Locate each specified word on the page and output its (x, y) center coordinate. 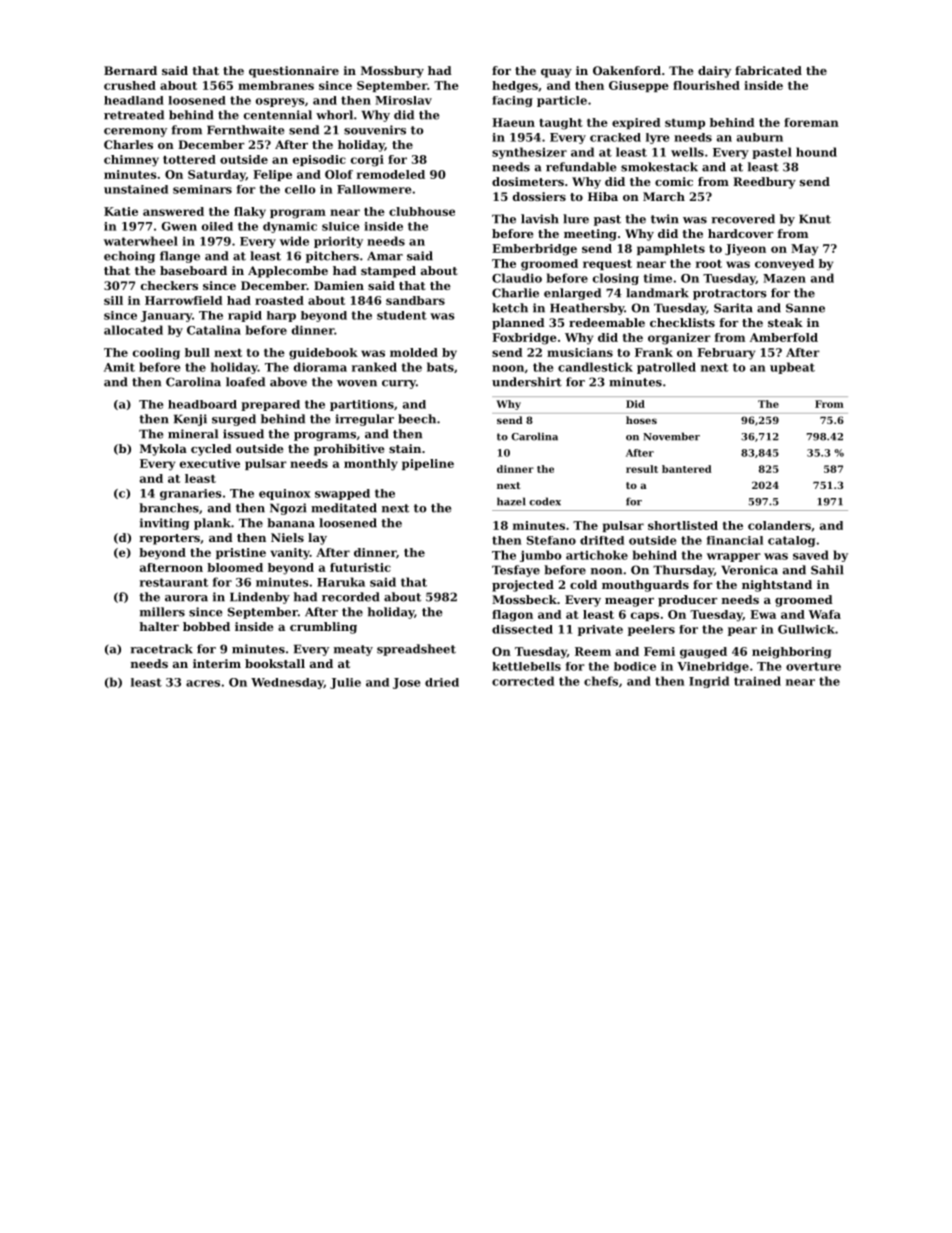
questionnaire (294, 72)
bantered (687, 469)
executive (210, 463)
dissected (522, 629)
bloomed (235, 567)
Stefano (551, 540)
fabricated (768, 70)
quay (556, 73)
